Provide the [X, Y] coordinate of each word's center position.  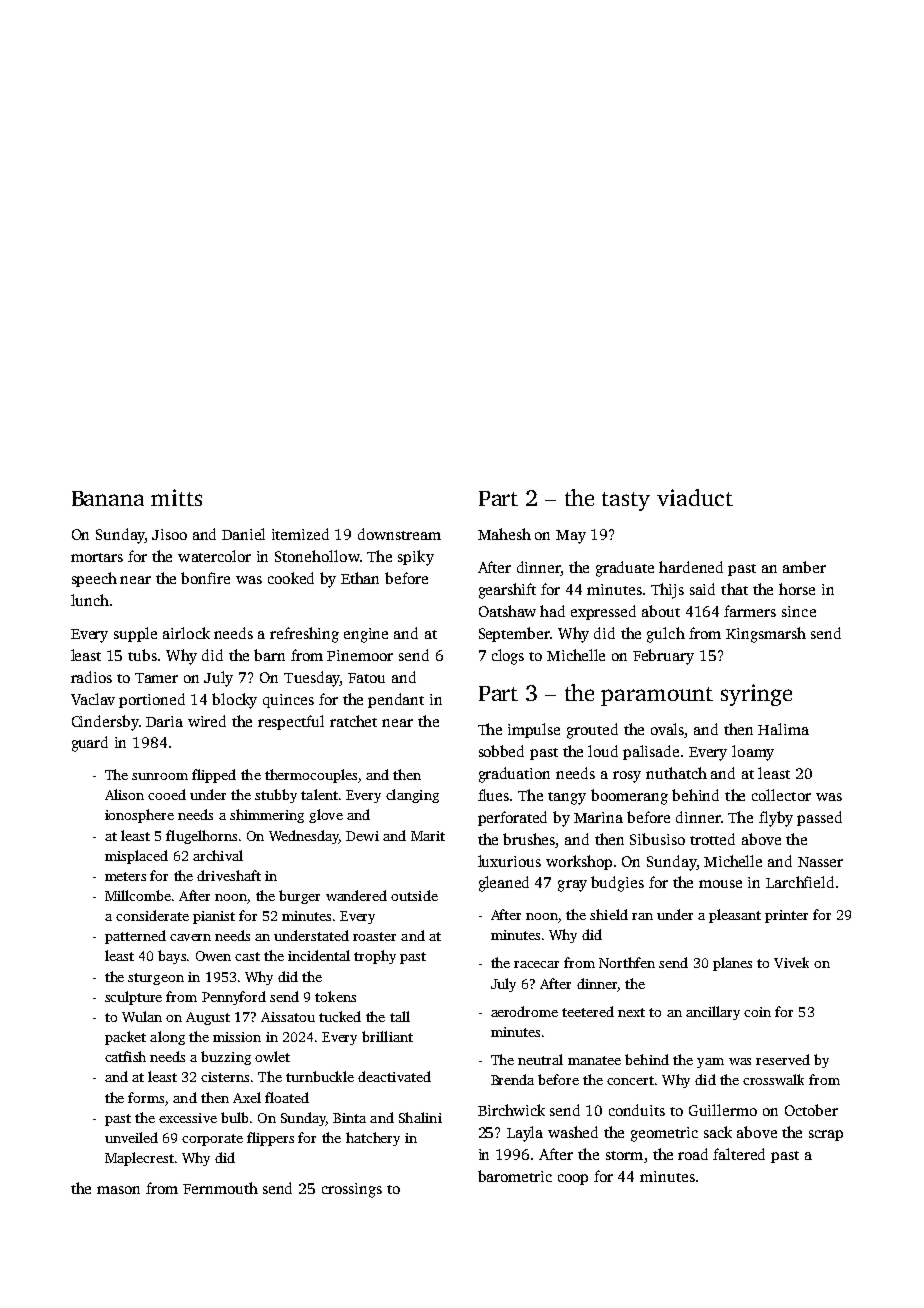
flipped [214, 776]
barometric [515, 1176]
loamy [753, 753]
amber [804, 567]
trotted [712, 839]
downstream [399, 534]
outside [414, 895]
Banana [108, 498]
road [693, 1154]
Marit [428, 836]
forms [146, 1097]
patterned [135, 937]
